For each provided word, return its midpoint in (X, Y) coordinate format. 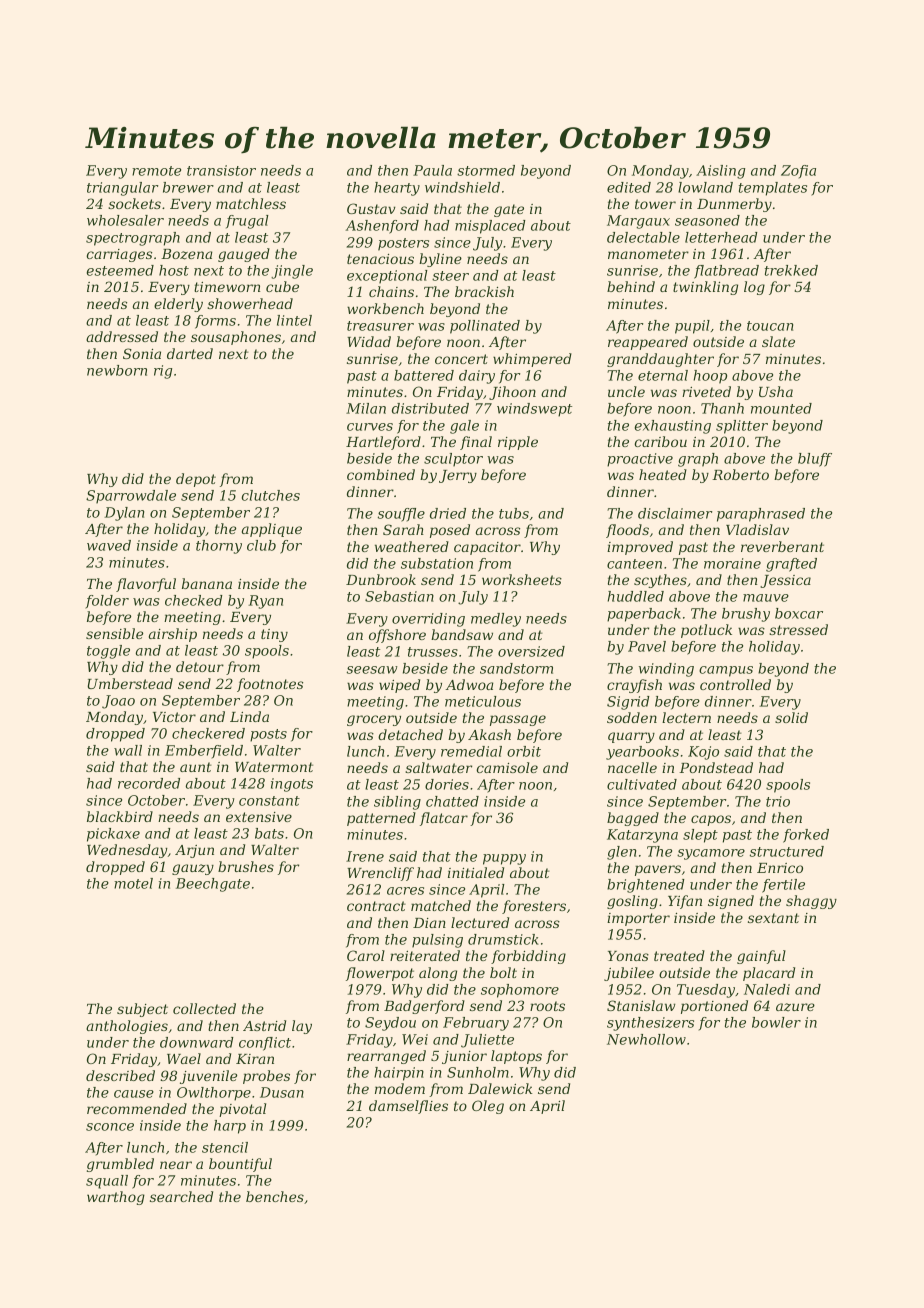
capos (711, 820)
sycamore (711, 854)
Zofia (798, 171)
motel (133, 883)
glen (621, 853)
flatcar (444, 819)
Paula (432, 170)
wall (128, 750)
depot (196, 480)
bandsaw (462, 634)
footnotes (270, 685)
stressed (798, 629)
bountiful (240, 1165)
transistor (221, 170)
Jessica (785, 581)
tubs (514, 513)
